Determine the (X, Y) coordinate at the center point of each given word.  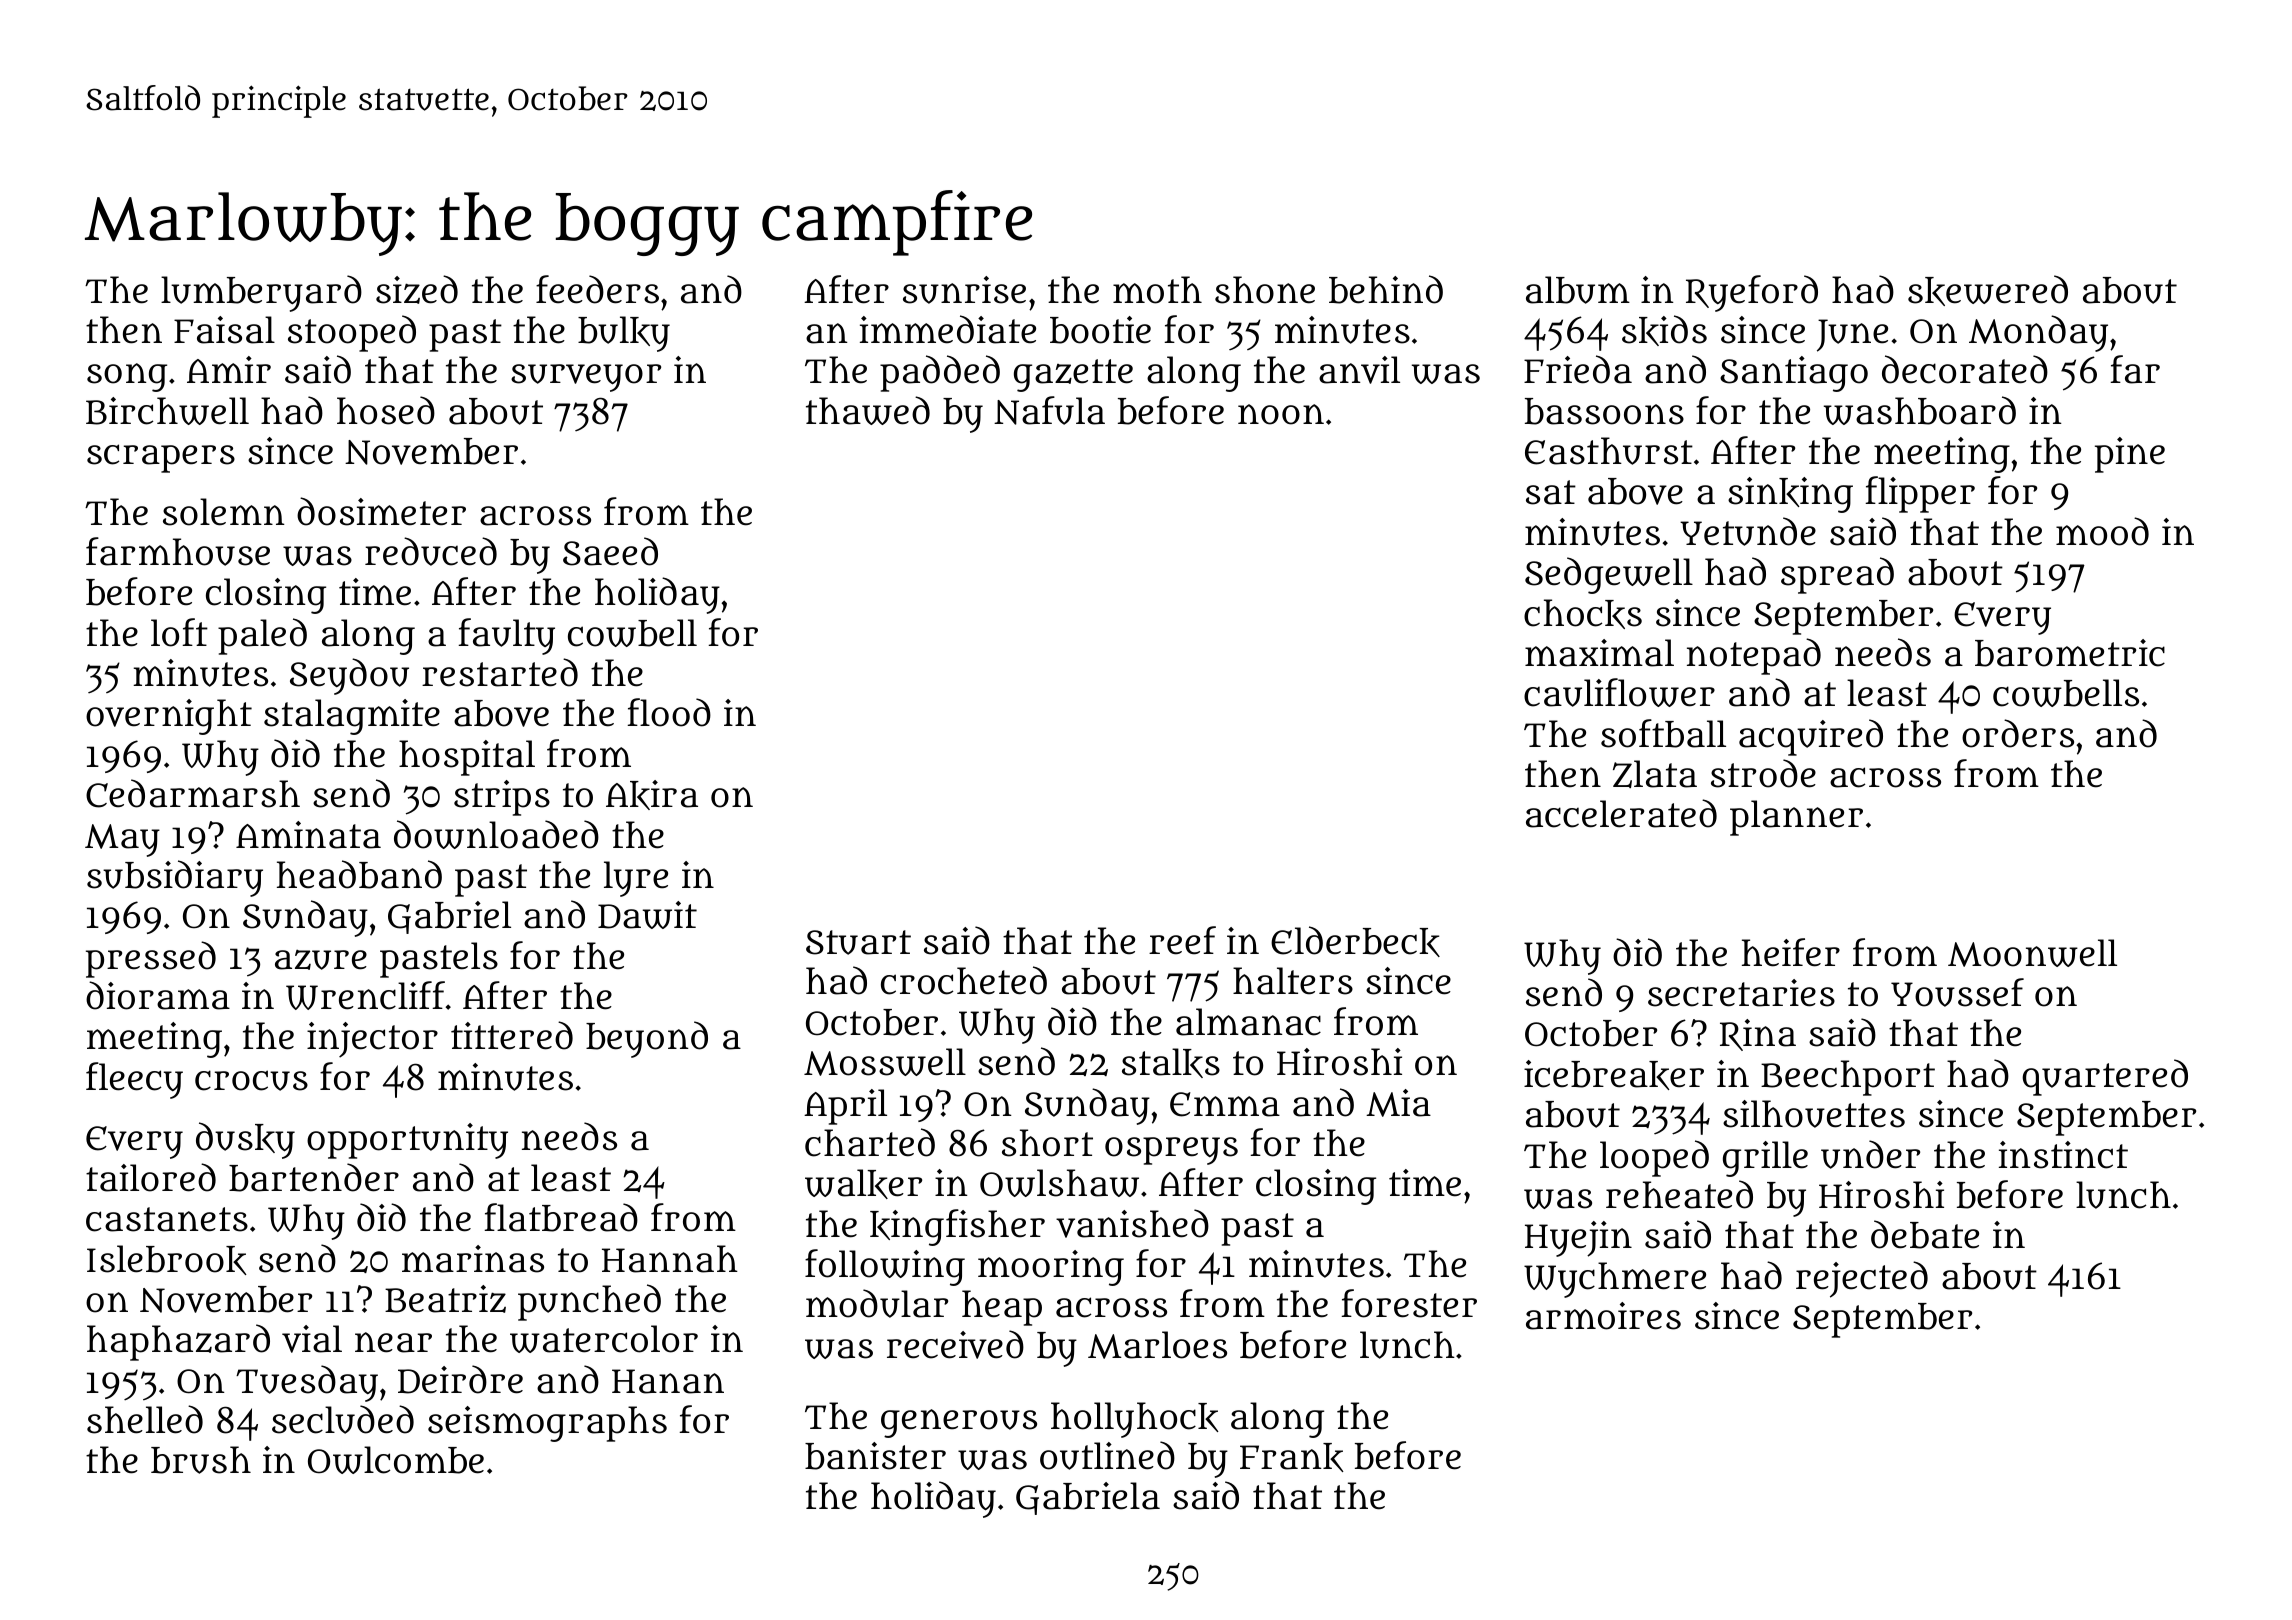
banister (875, 1456)
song (127, 377)
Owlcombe (396, 1460)
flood (669, 712)
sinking (1790, 495)
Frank (1292, 1457)
